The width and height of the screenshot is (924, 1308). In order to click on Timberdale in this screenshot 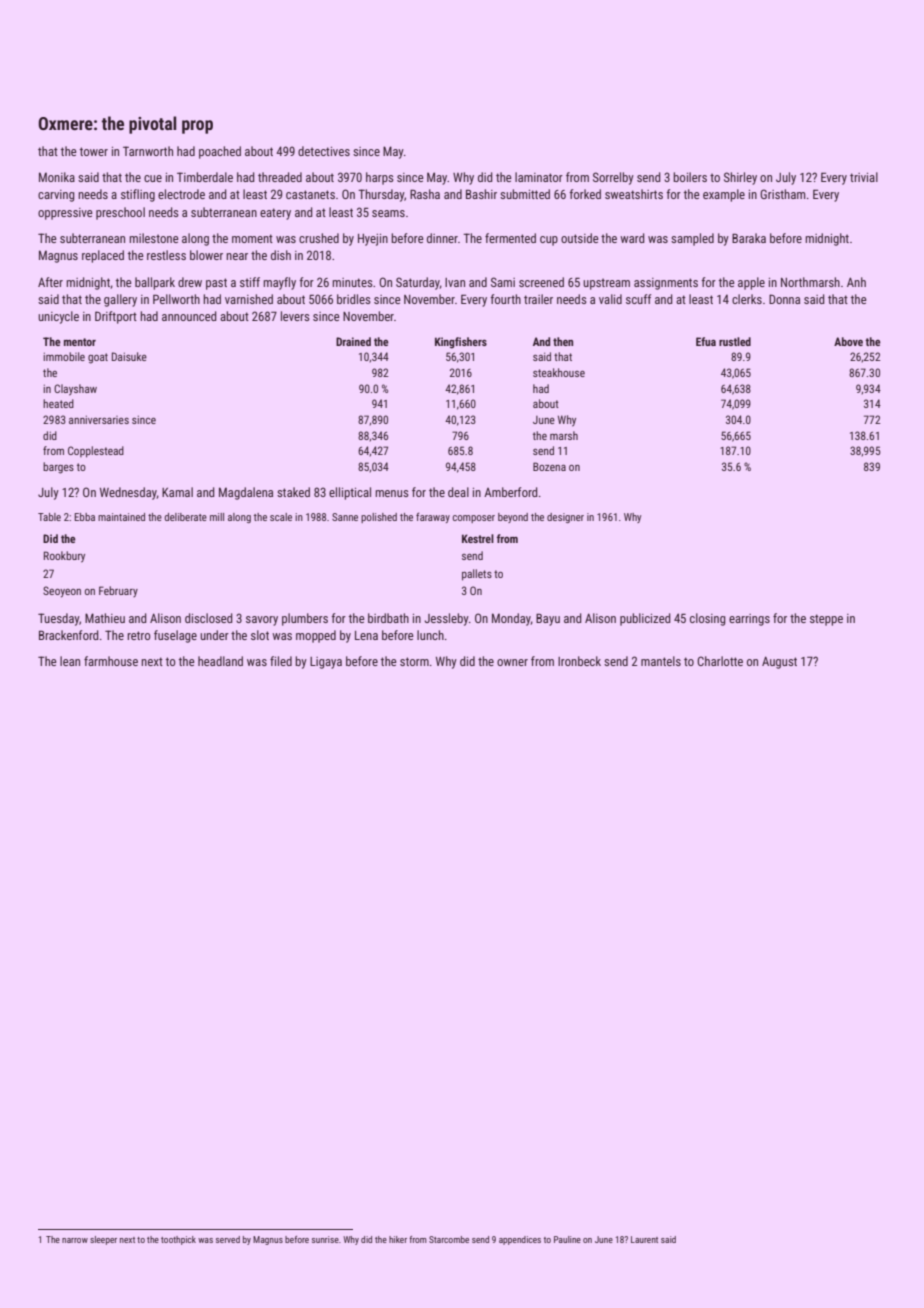, I will do `click(205, 177)`.
